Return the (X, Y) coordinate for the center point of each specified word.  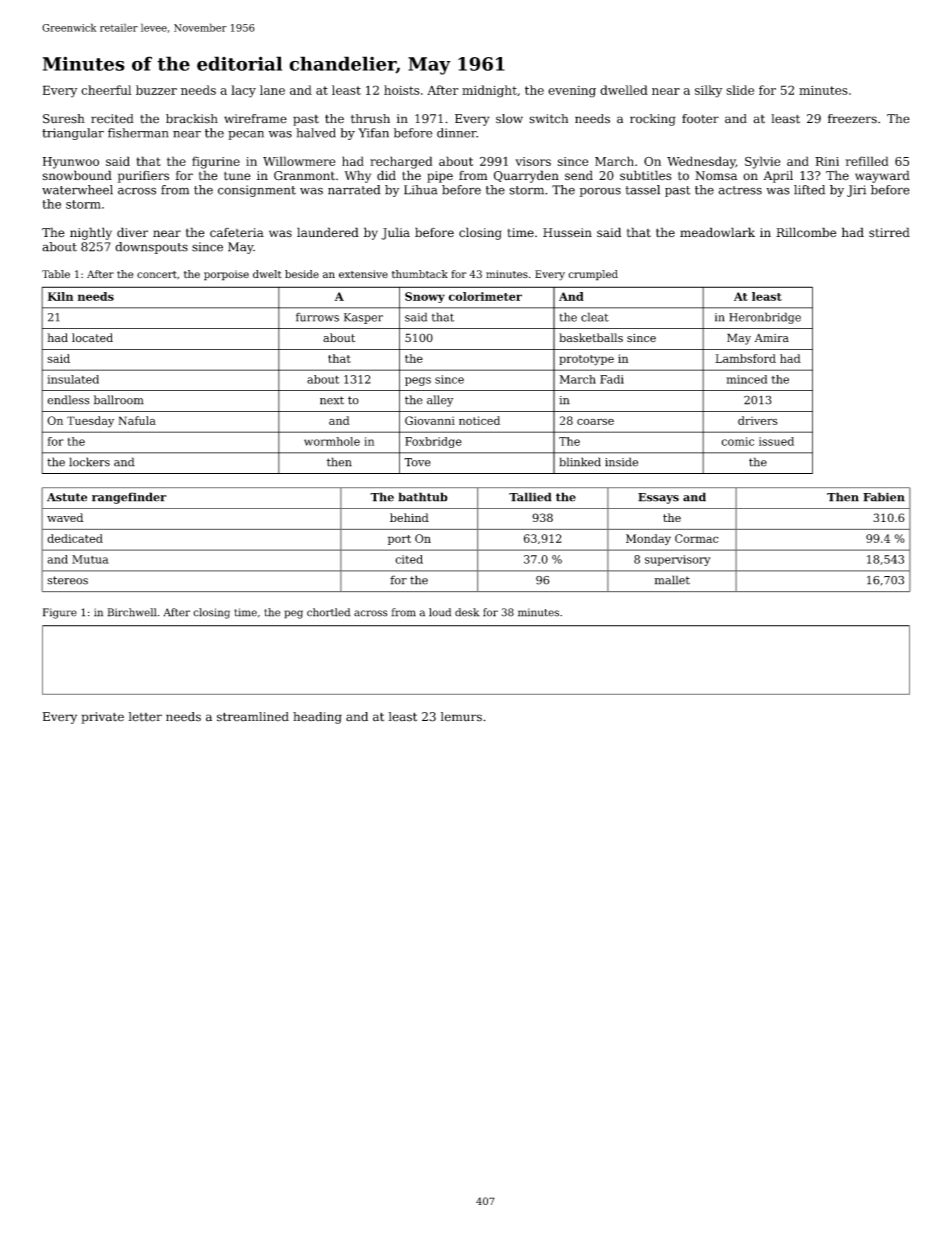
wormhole (332, 441)
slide (740, 90)
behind (409, 517)
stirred (889, 232)
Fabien (884, 497)
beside (302, 274)
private (102, 718)
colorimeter (485, 296)
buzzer (156, 90)
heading (317, 718)
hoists (401, 90)
